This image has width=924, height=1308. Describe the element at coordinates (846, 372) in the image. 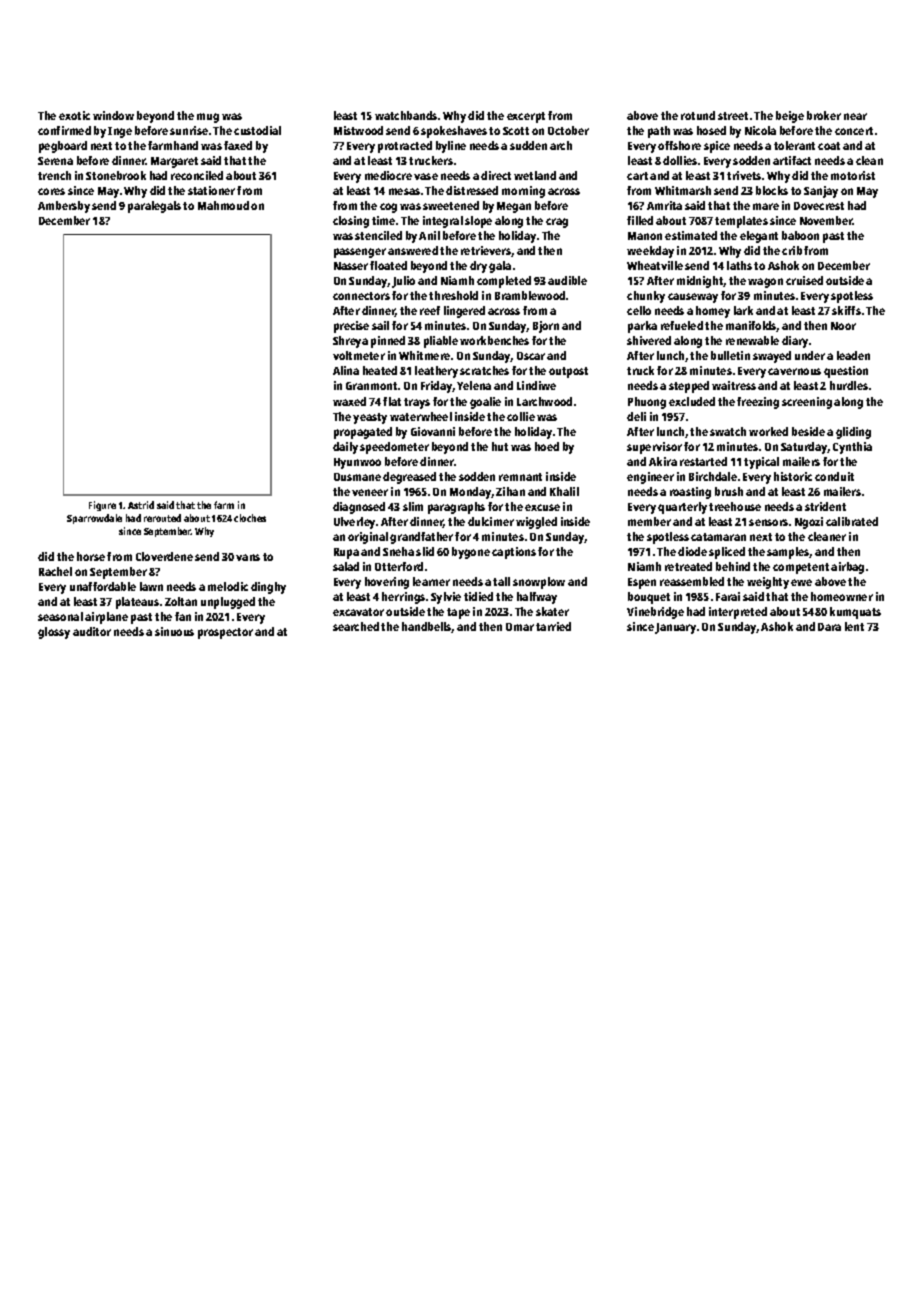

I see `question` at that location.
